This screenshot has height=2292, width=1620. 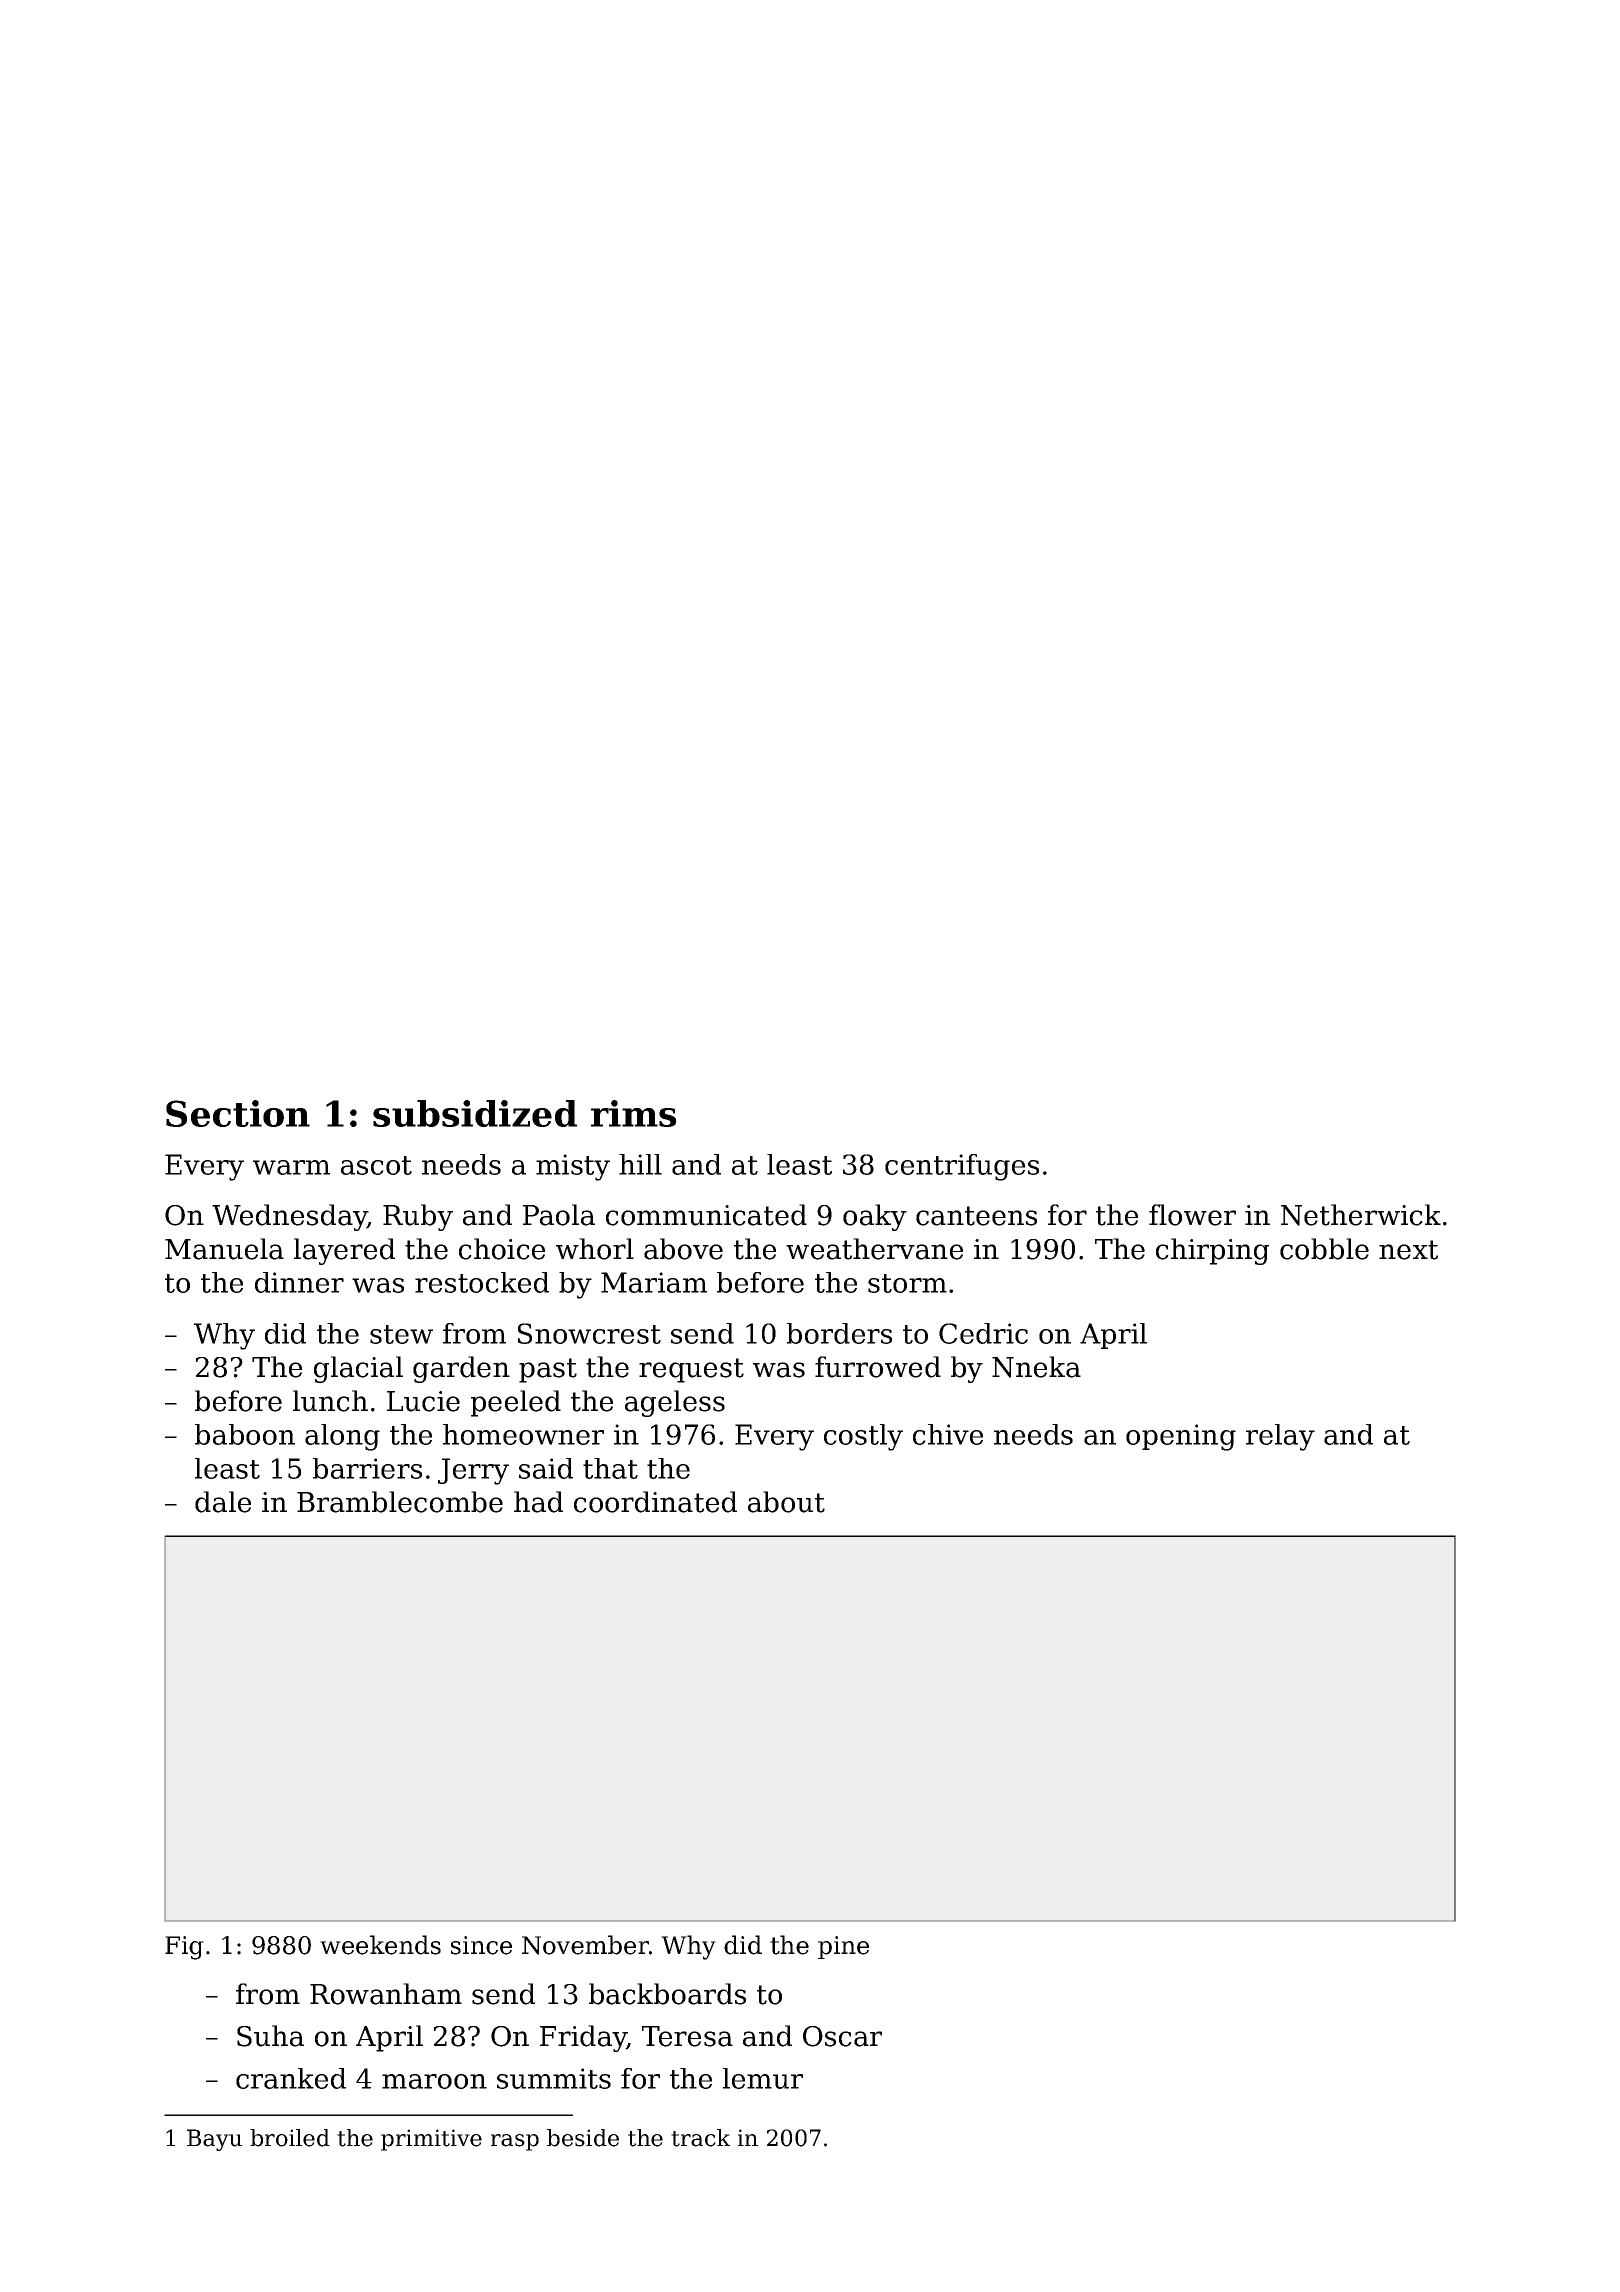 I want to click on Oscar, so click(x=842, y=2036).
